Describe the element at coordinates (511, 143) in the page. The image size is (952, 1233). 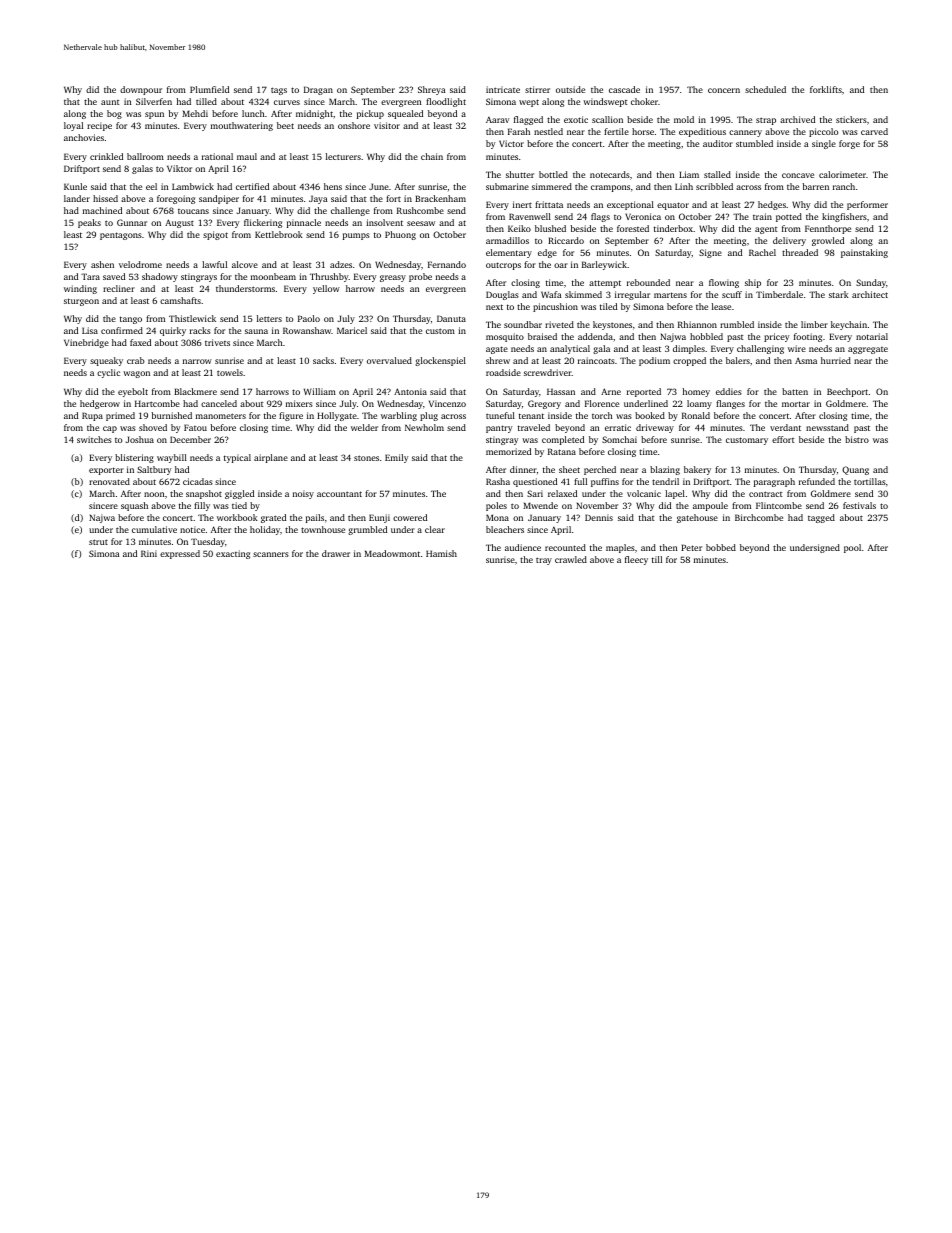
I see `Victor` at that location.
